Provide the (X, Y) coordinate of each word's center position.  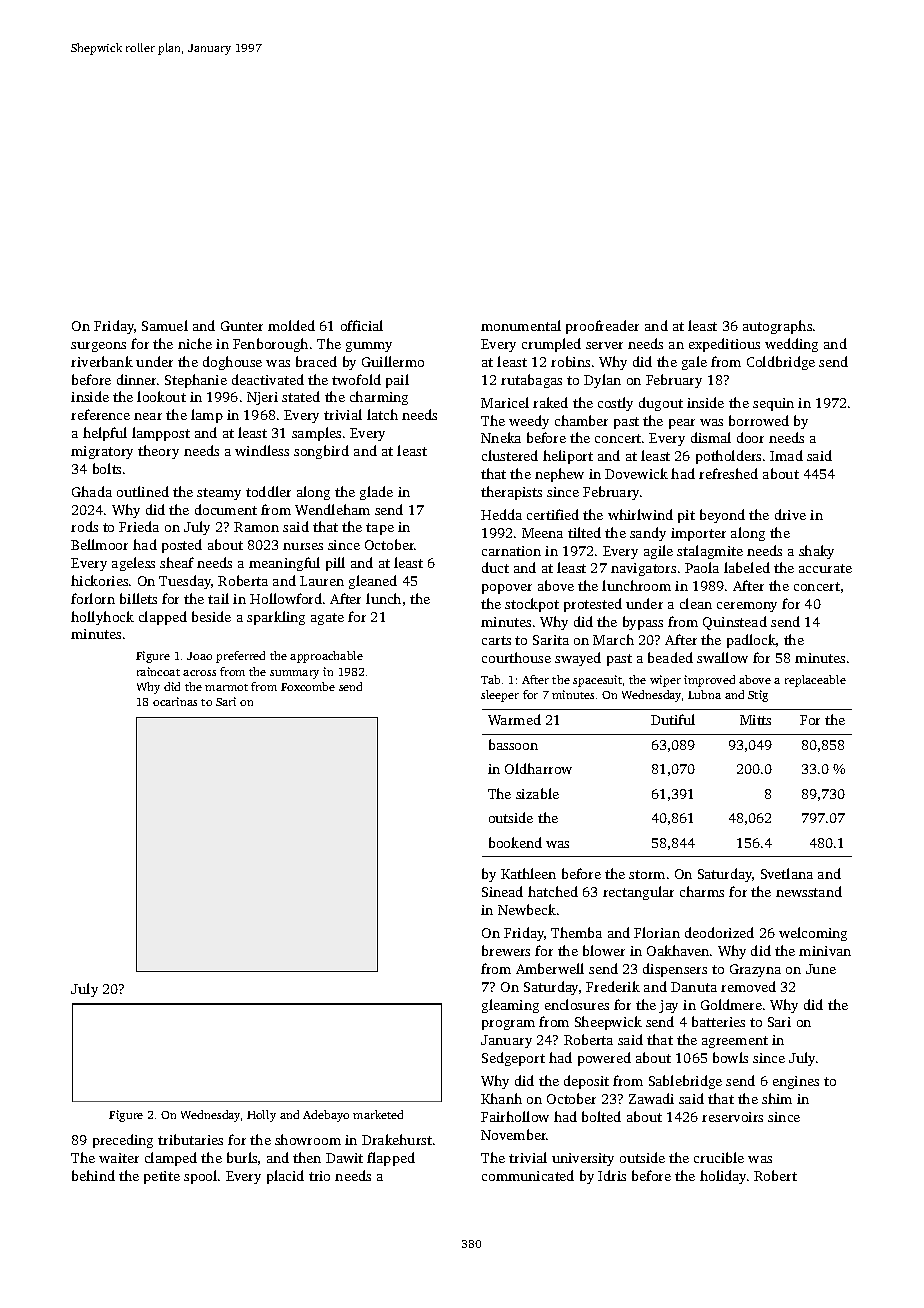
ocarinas (175, 701)
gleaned (373, 582)
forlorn (93, 598)
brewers (506, 950)
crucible (719, 1157)
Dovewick (636, 473)
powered (604, 1059)
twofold (356, 379)
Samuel (165, 325)
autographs (777, 327)
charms (702, 891)
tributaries (190, 1139)
